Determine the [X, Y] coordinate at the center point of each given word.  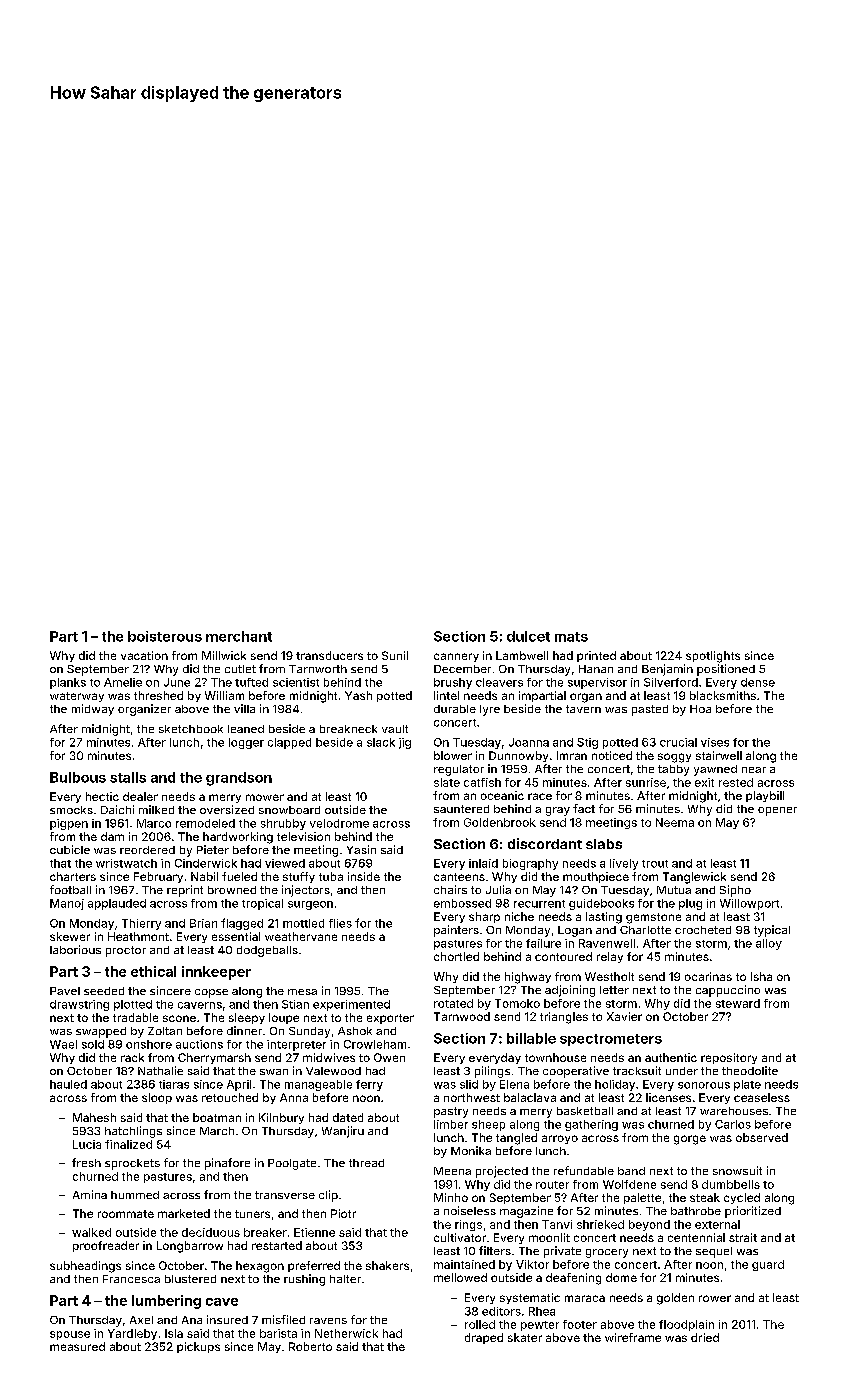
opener [777, 811]
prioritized [753, 1212]
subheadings [85, 1267]
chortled [456, 956]
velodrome [339, 823]
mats [571, 637]
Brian [203, 923]
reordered [147, 850]
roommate [126, 1214]
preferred [314, 1266]
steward [738, 1003]
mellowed [460, 1277]
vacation [144, 655]
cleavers [499, 682]
